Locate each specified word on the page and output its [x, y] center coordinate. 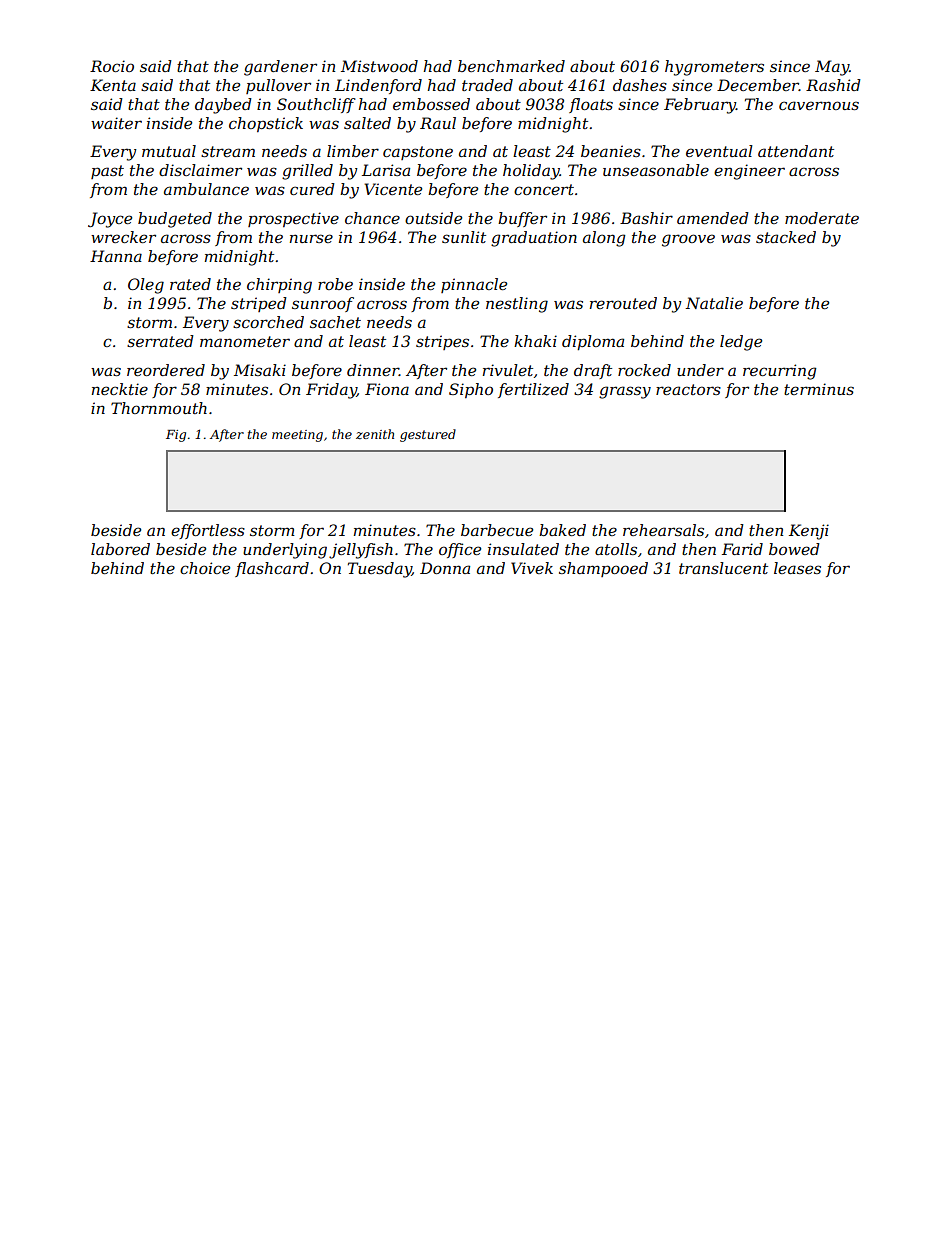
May [832, 68]
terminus [819, 389]
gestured [428, 435]
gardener [280, 68]
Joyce [110, 220]
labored [120, 549]
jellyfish [361, 551]
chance [372, 218]
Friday [331, 391]
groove [688, 240]
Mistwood [379, 66]
